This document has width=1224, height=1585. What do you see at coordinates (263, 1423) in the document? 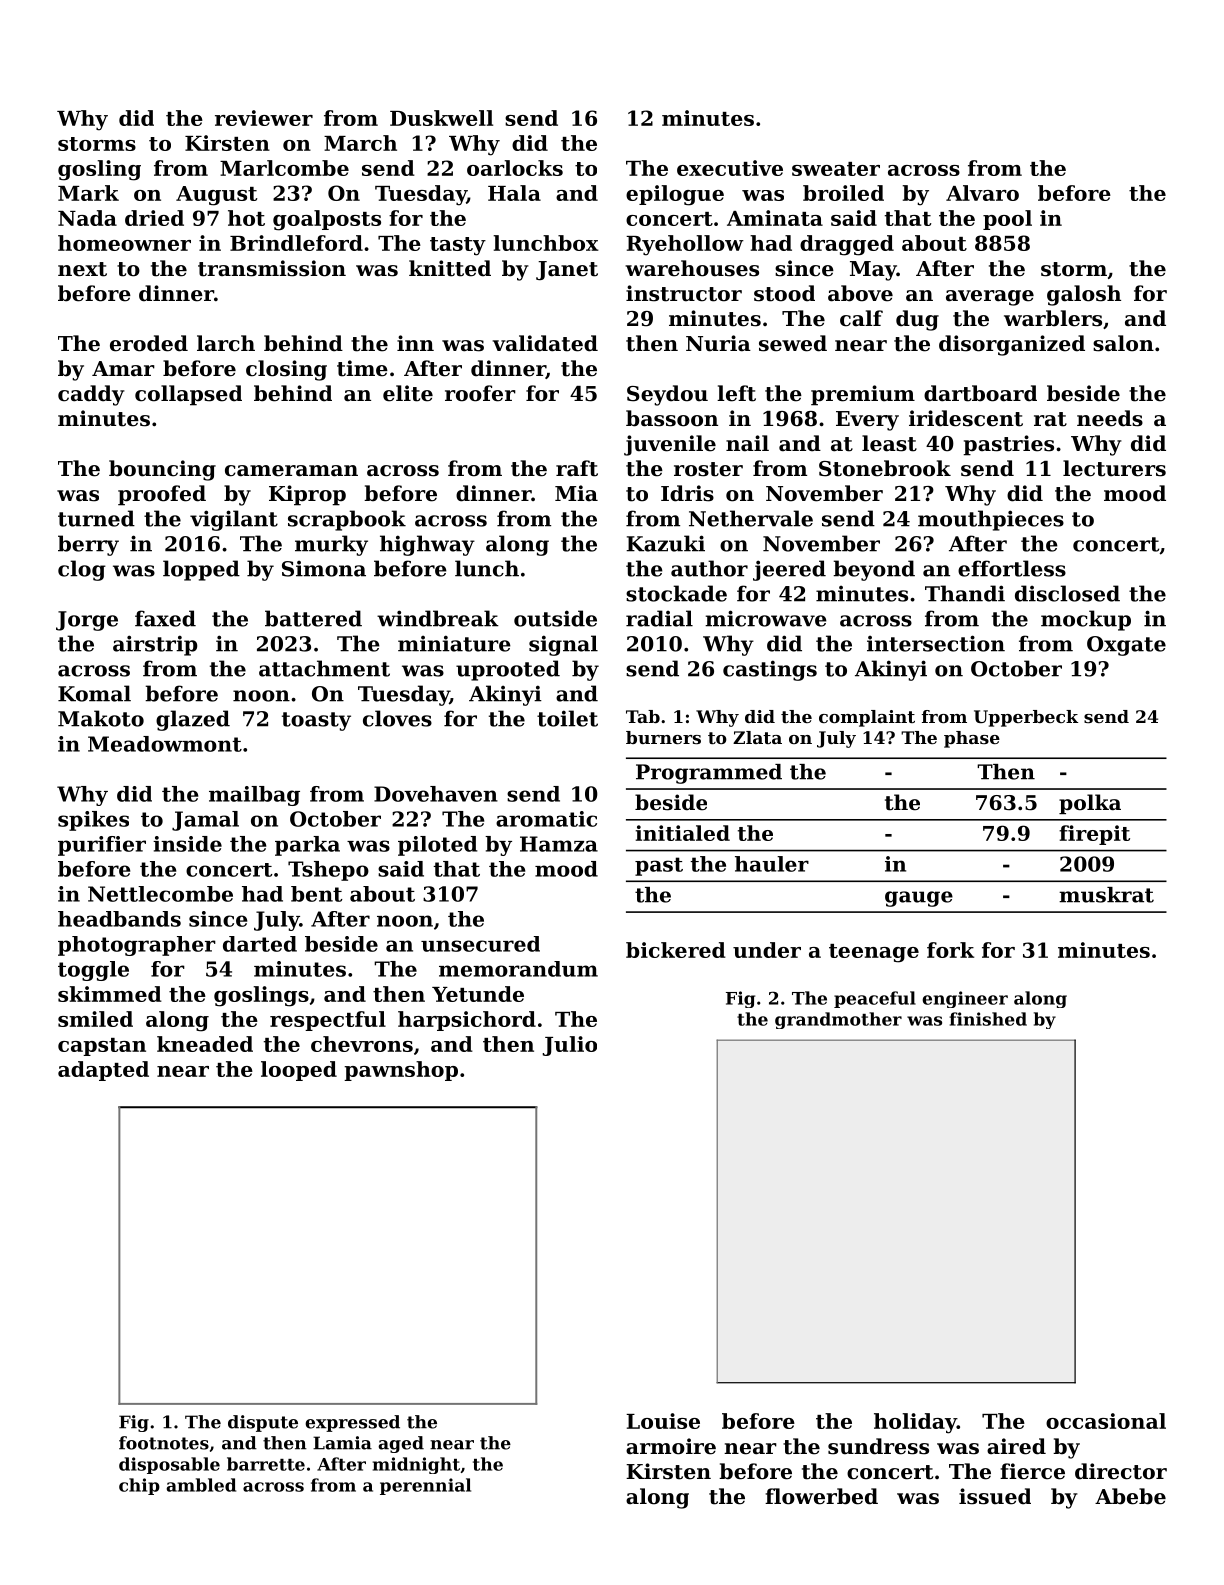
I see `dispute` at bounding box center [263, 1423].
